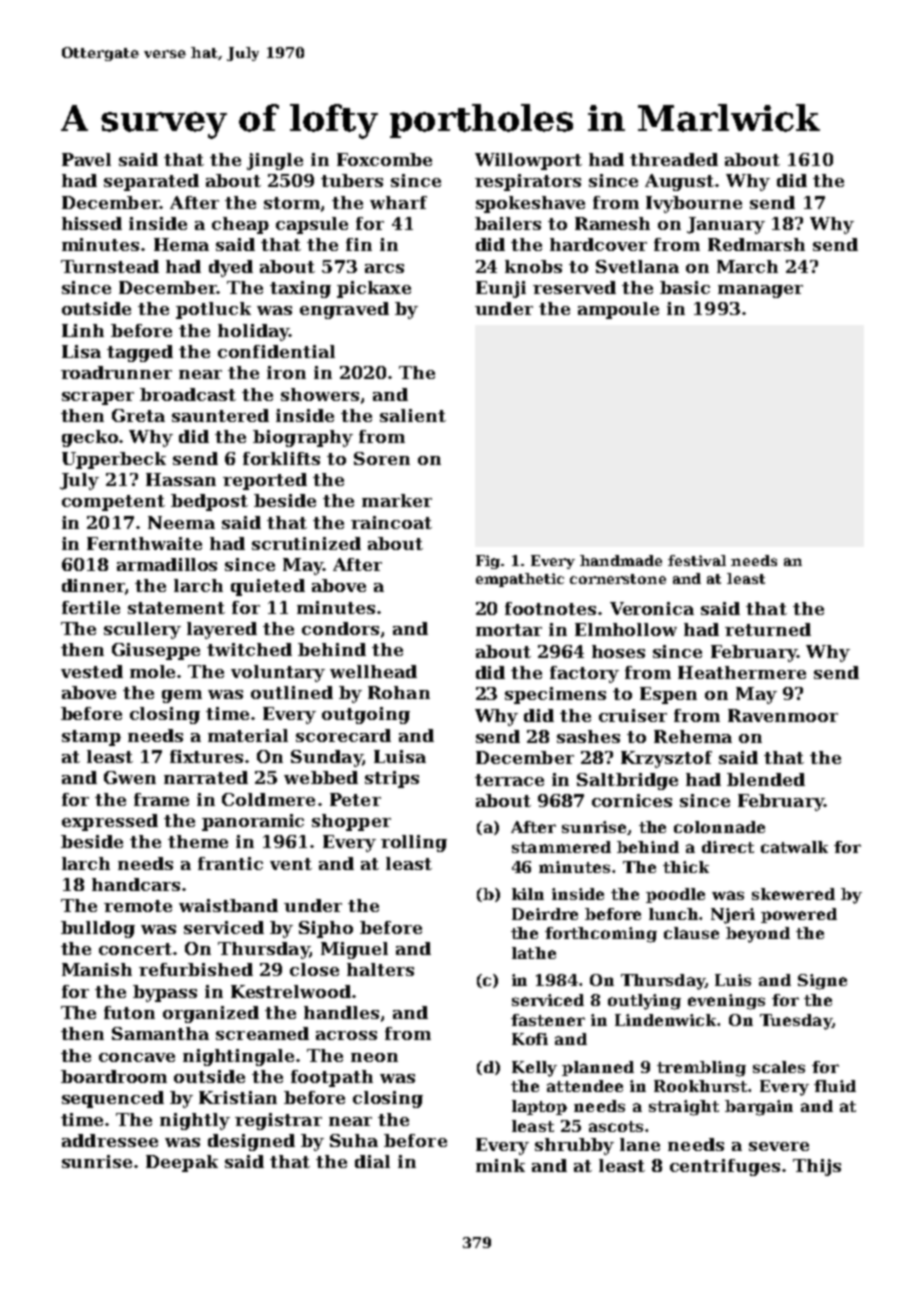 The width and height of the screenshot is (924, 1308). What do you see at coordinates (674, 159) in the screenshot?
I see `threaded` at bounding box center [674, 159].
